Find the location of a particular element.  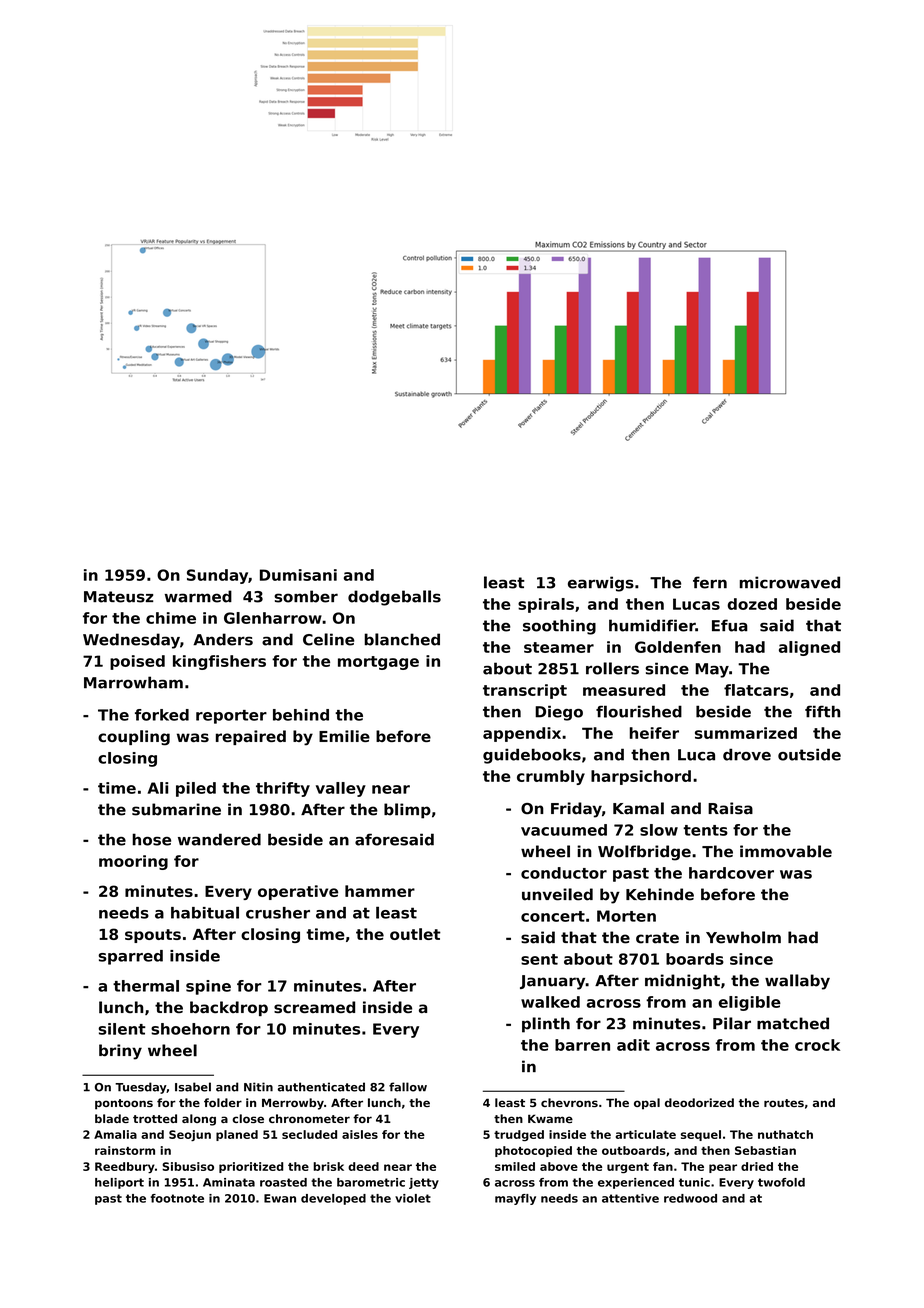

Efua is located at coordinates (730, 625).
